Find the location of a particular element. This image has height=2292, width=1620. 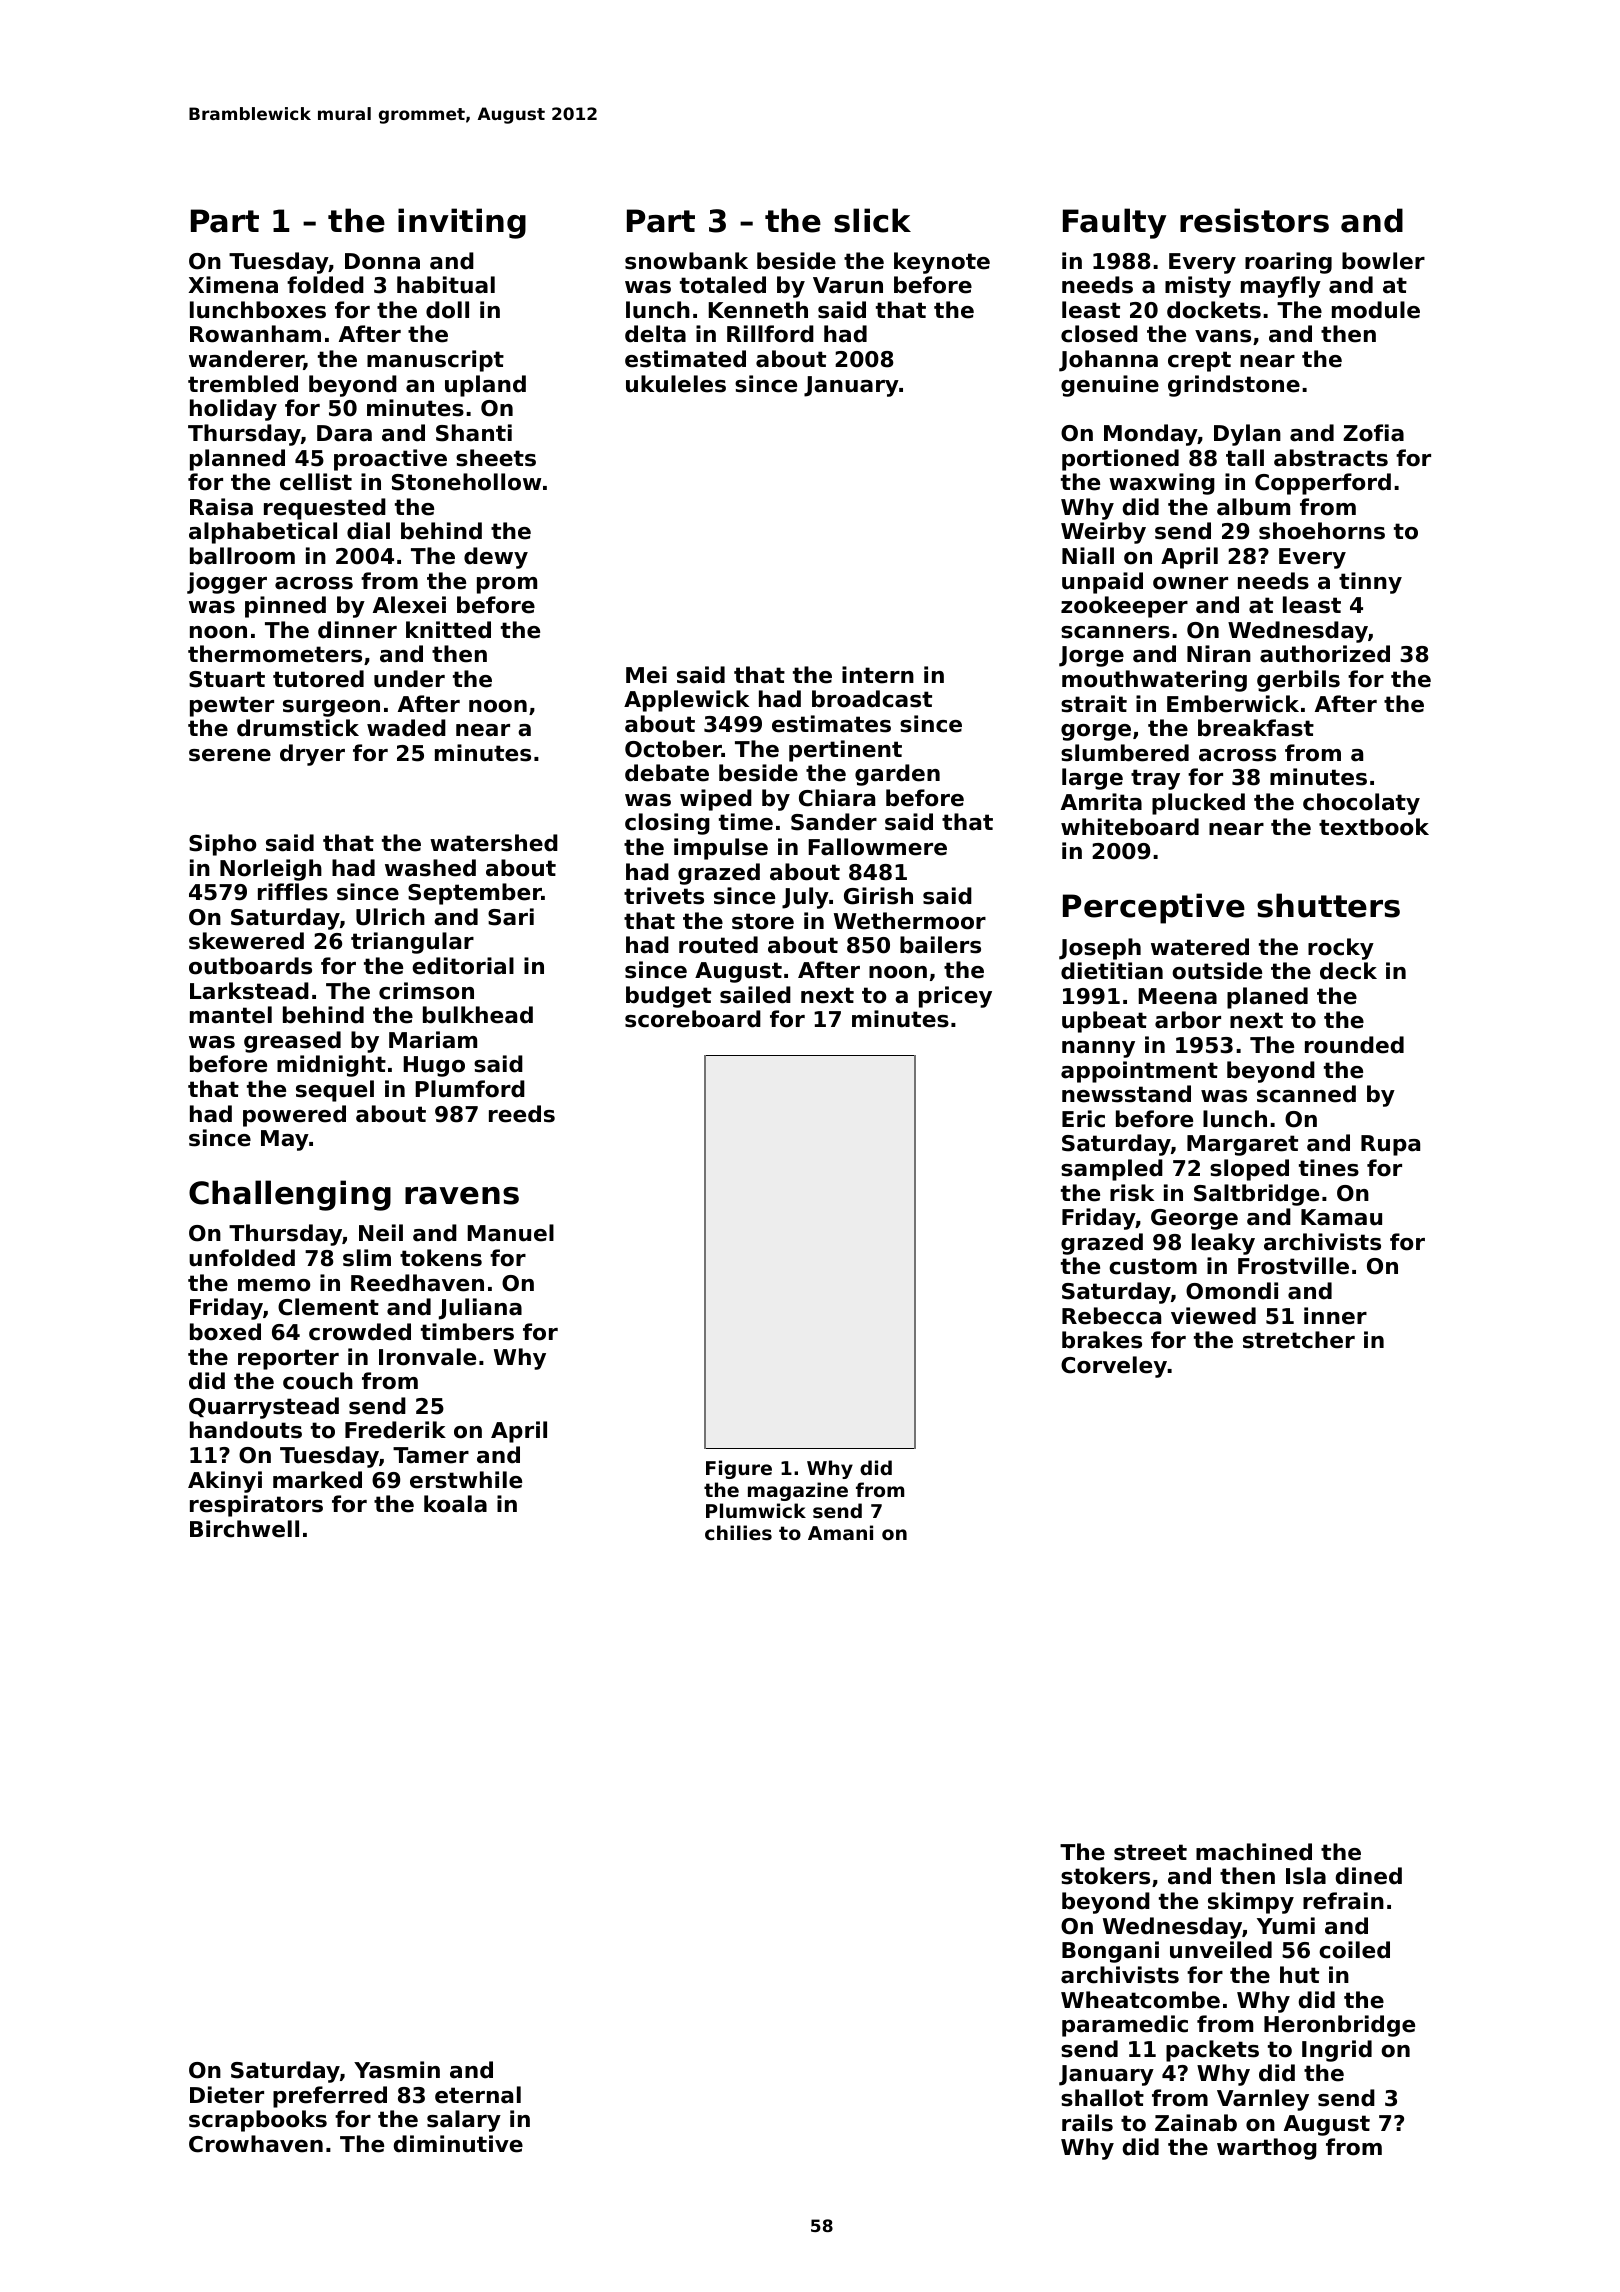

Frostville is located at coordinates (1293, 1266).
